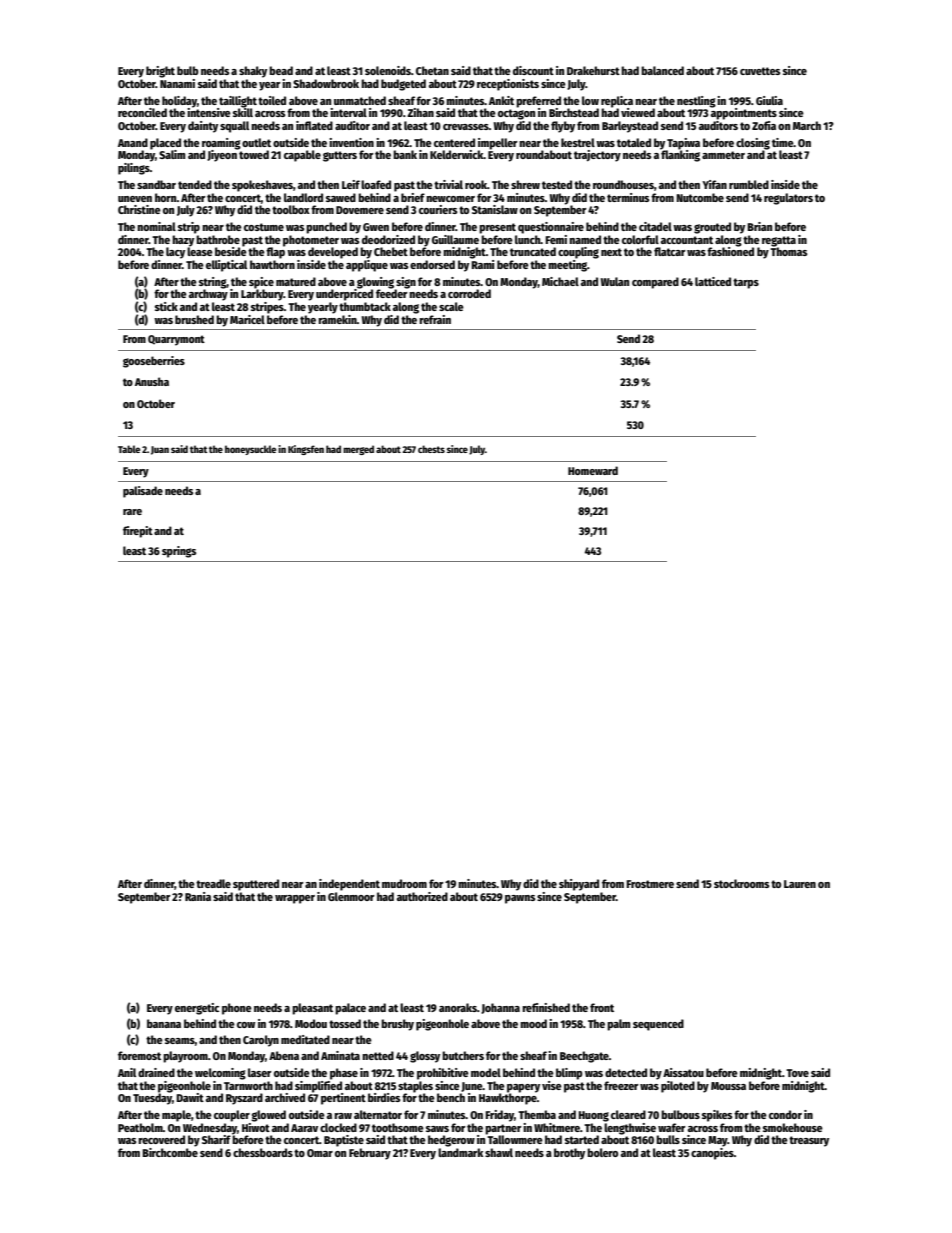  Describe the element at coordinates (779, 241) in the screenshot. I see `regatta` at that location.
